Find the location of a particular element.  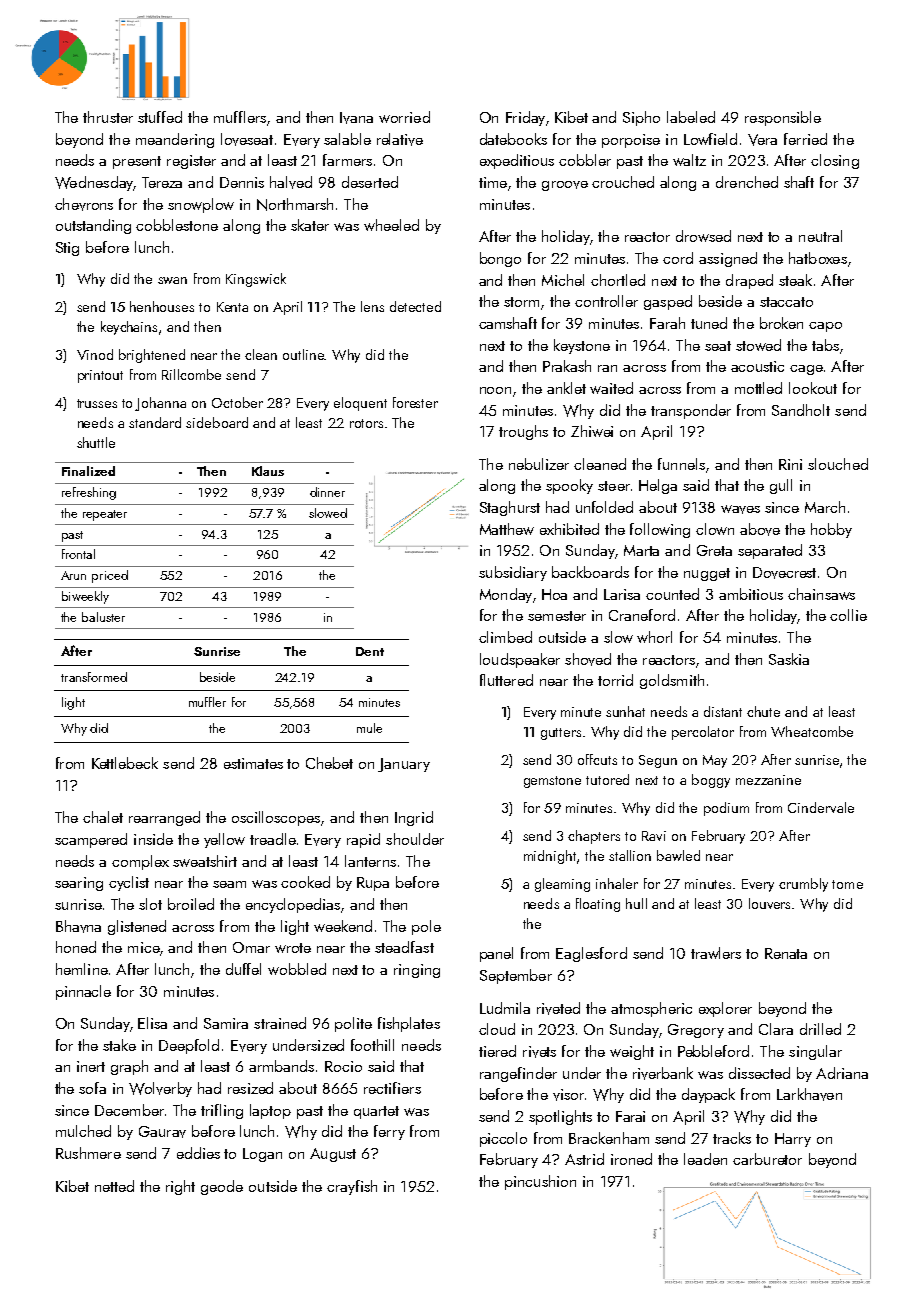

stuffed is located at coordinates (160, 117).
